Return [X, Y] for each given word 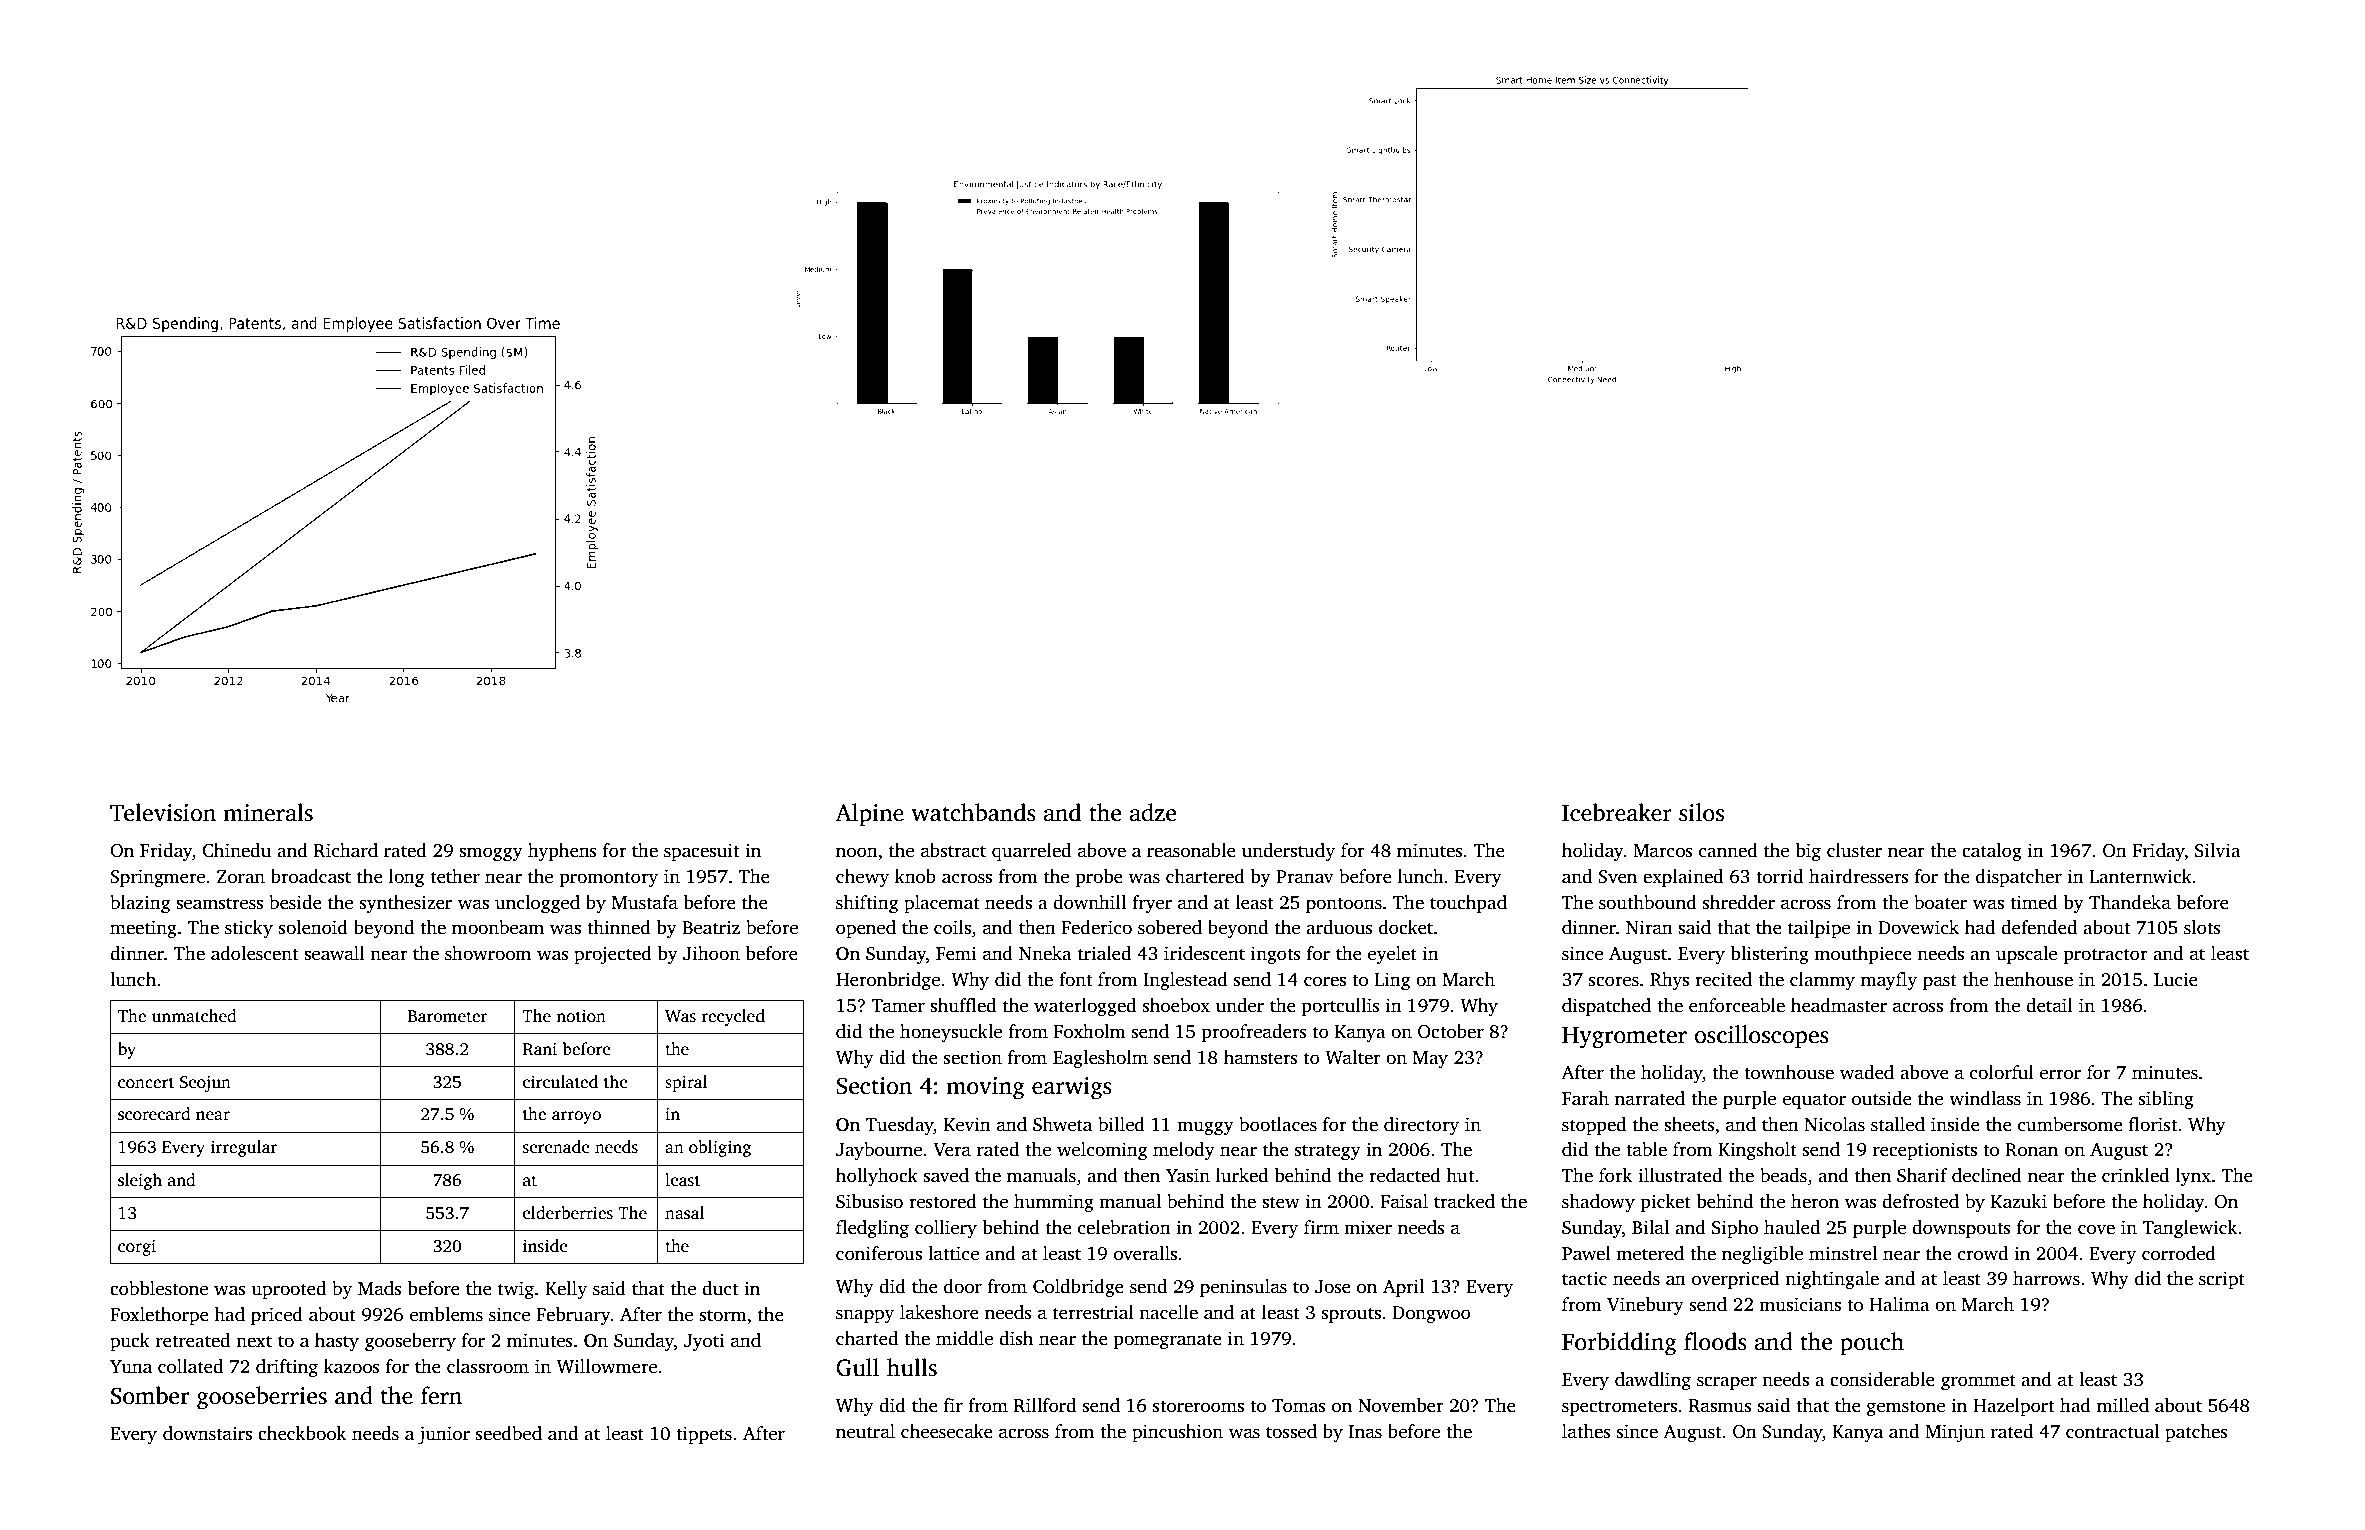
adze [1152, 812]
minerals [268, 812]
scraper [1727, 1383]
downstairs [207, 1433]
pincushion [1177, 1433]
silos [1701, 812]
